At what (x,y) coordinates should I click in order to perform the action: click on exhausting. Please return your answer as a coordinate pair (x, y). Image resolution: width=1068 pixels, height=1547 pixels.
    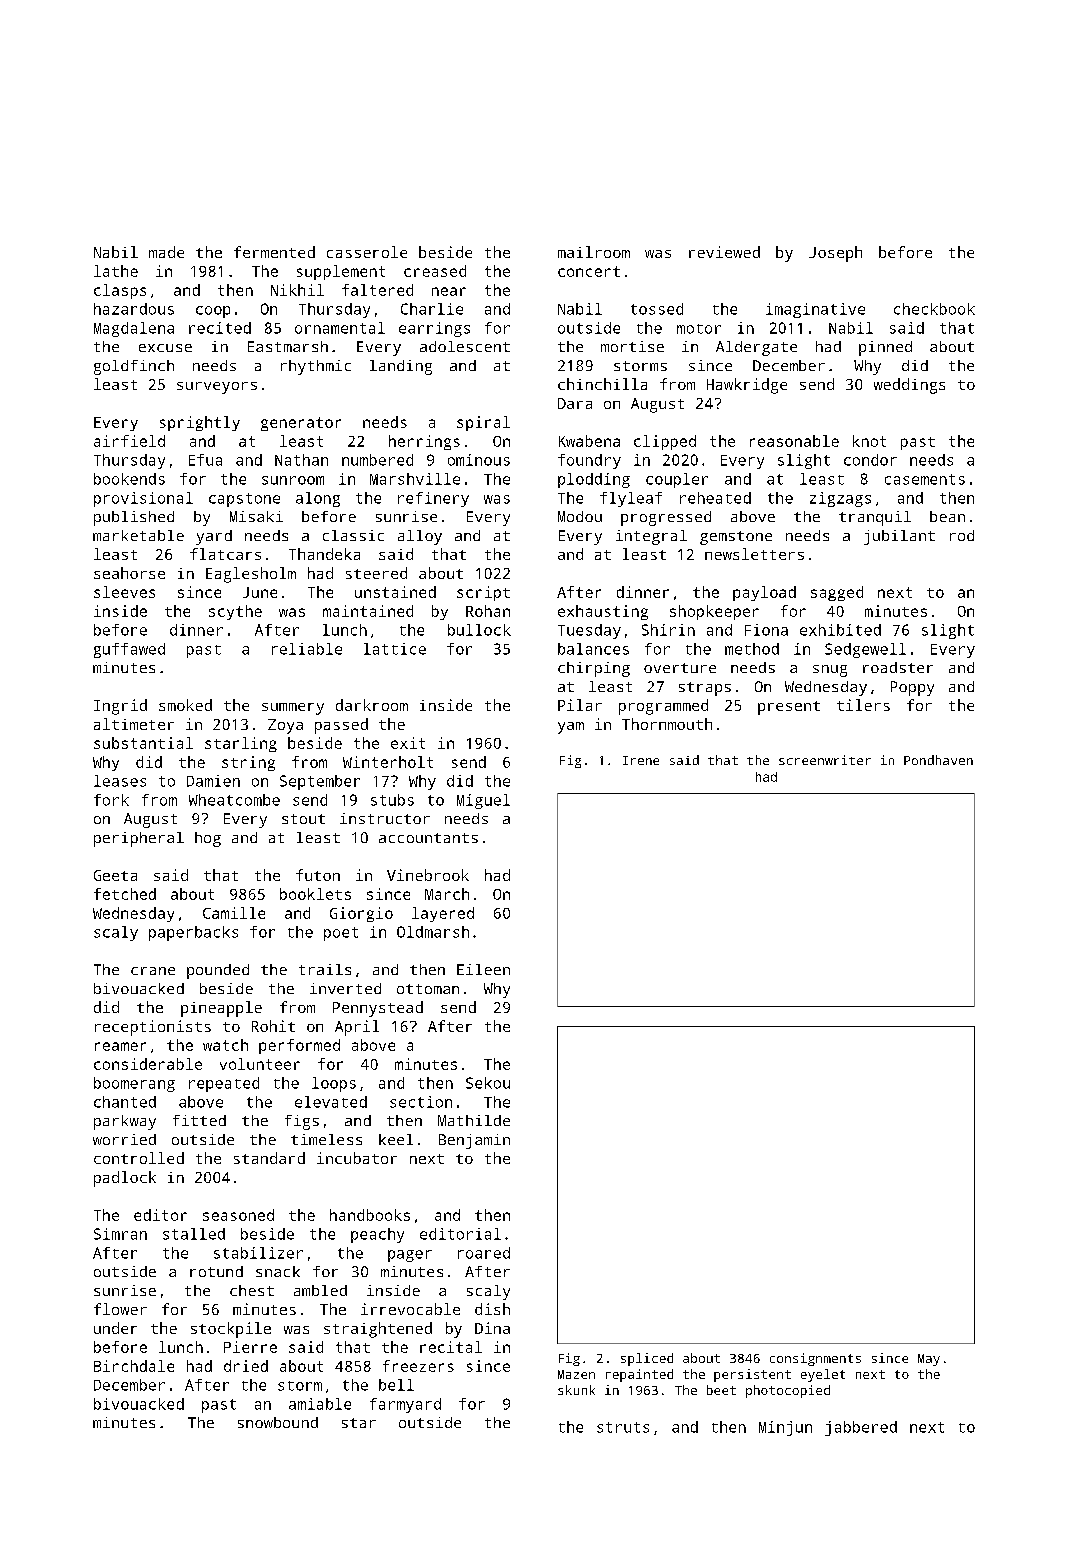
    Looking at the image, I should click on (603, 612).
